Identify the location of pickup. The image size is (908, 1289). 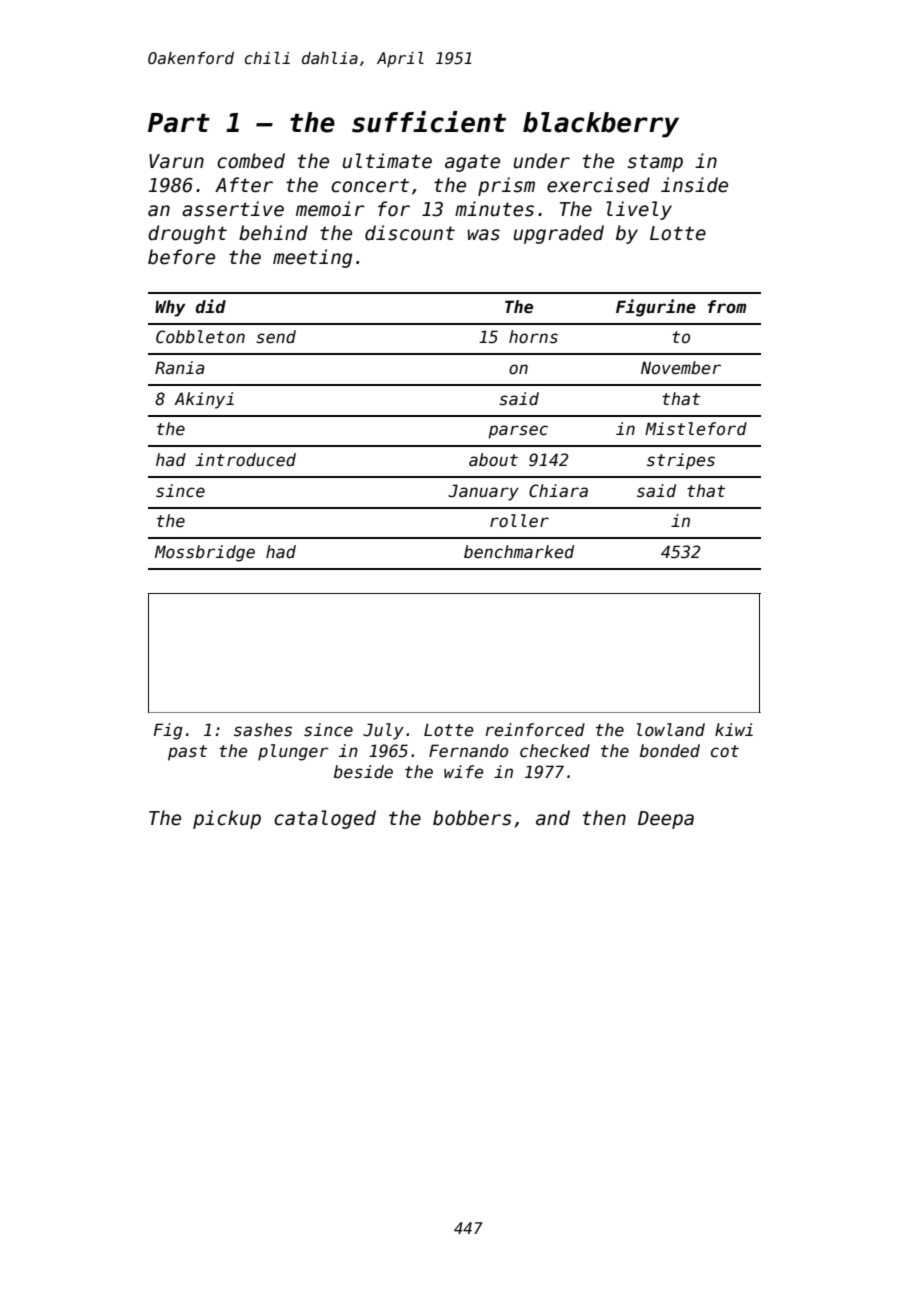
(227, 819).
